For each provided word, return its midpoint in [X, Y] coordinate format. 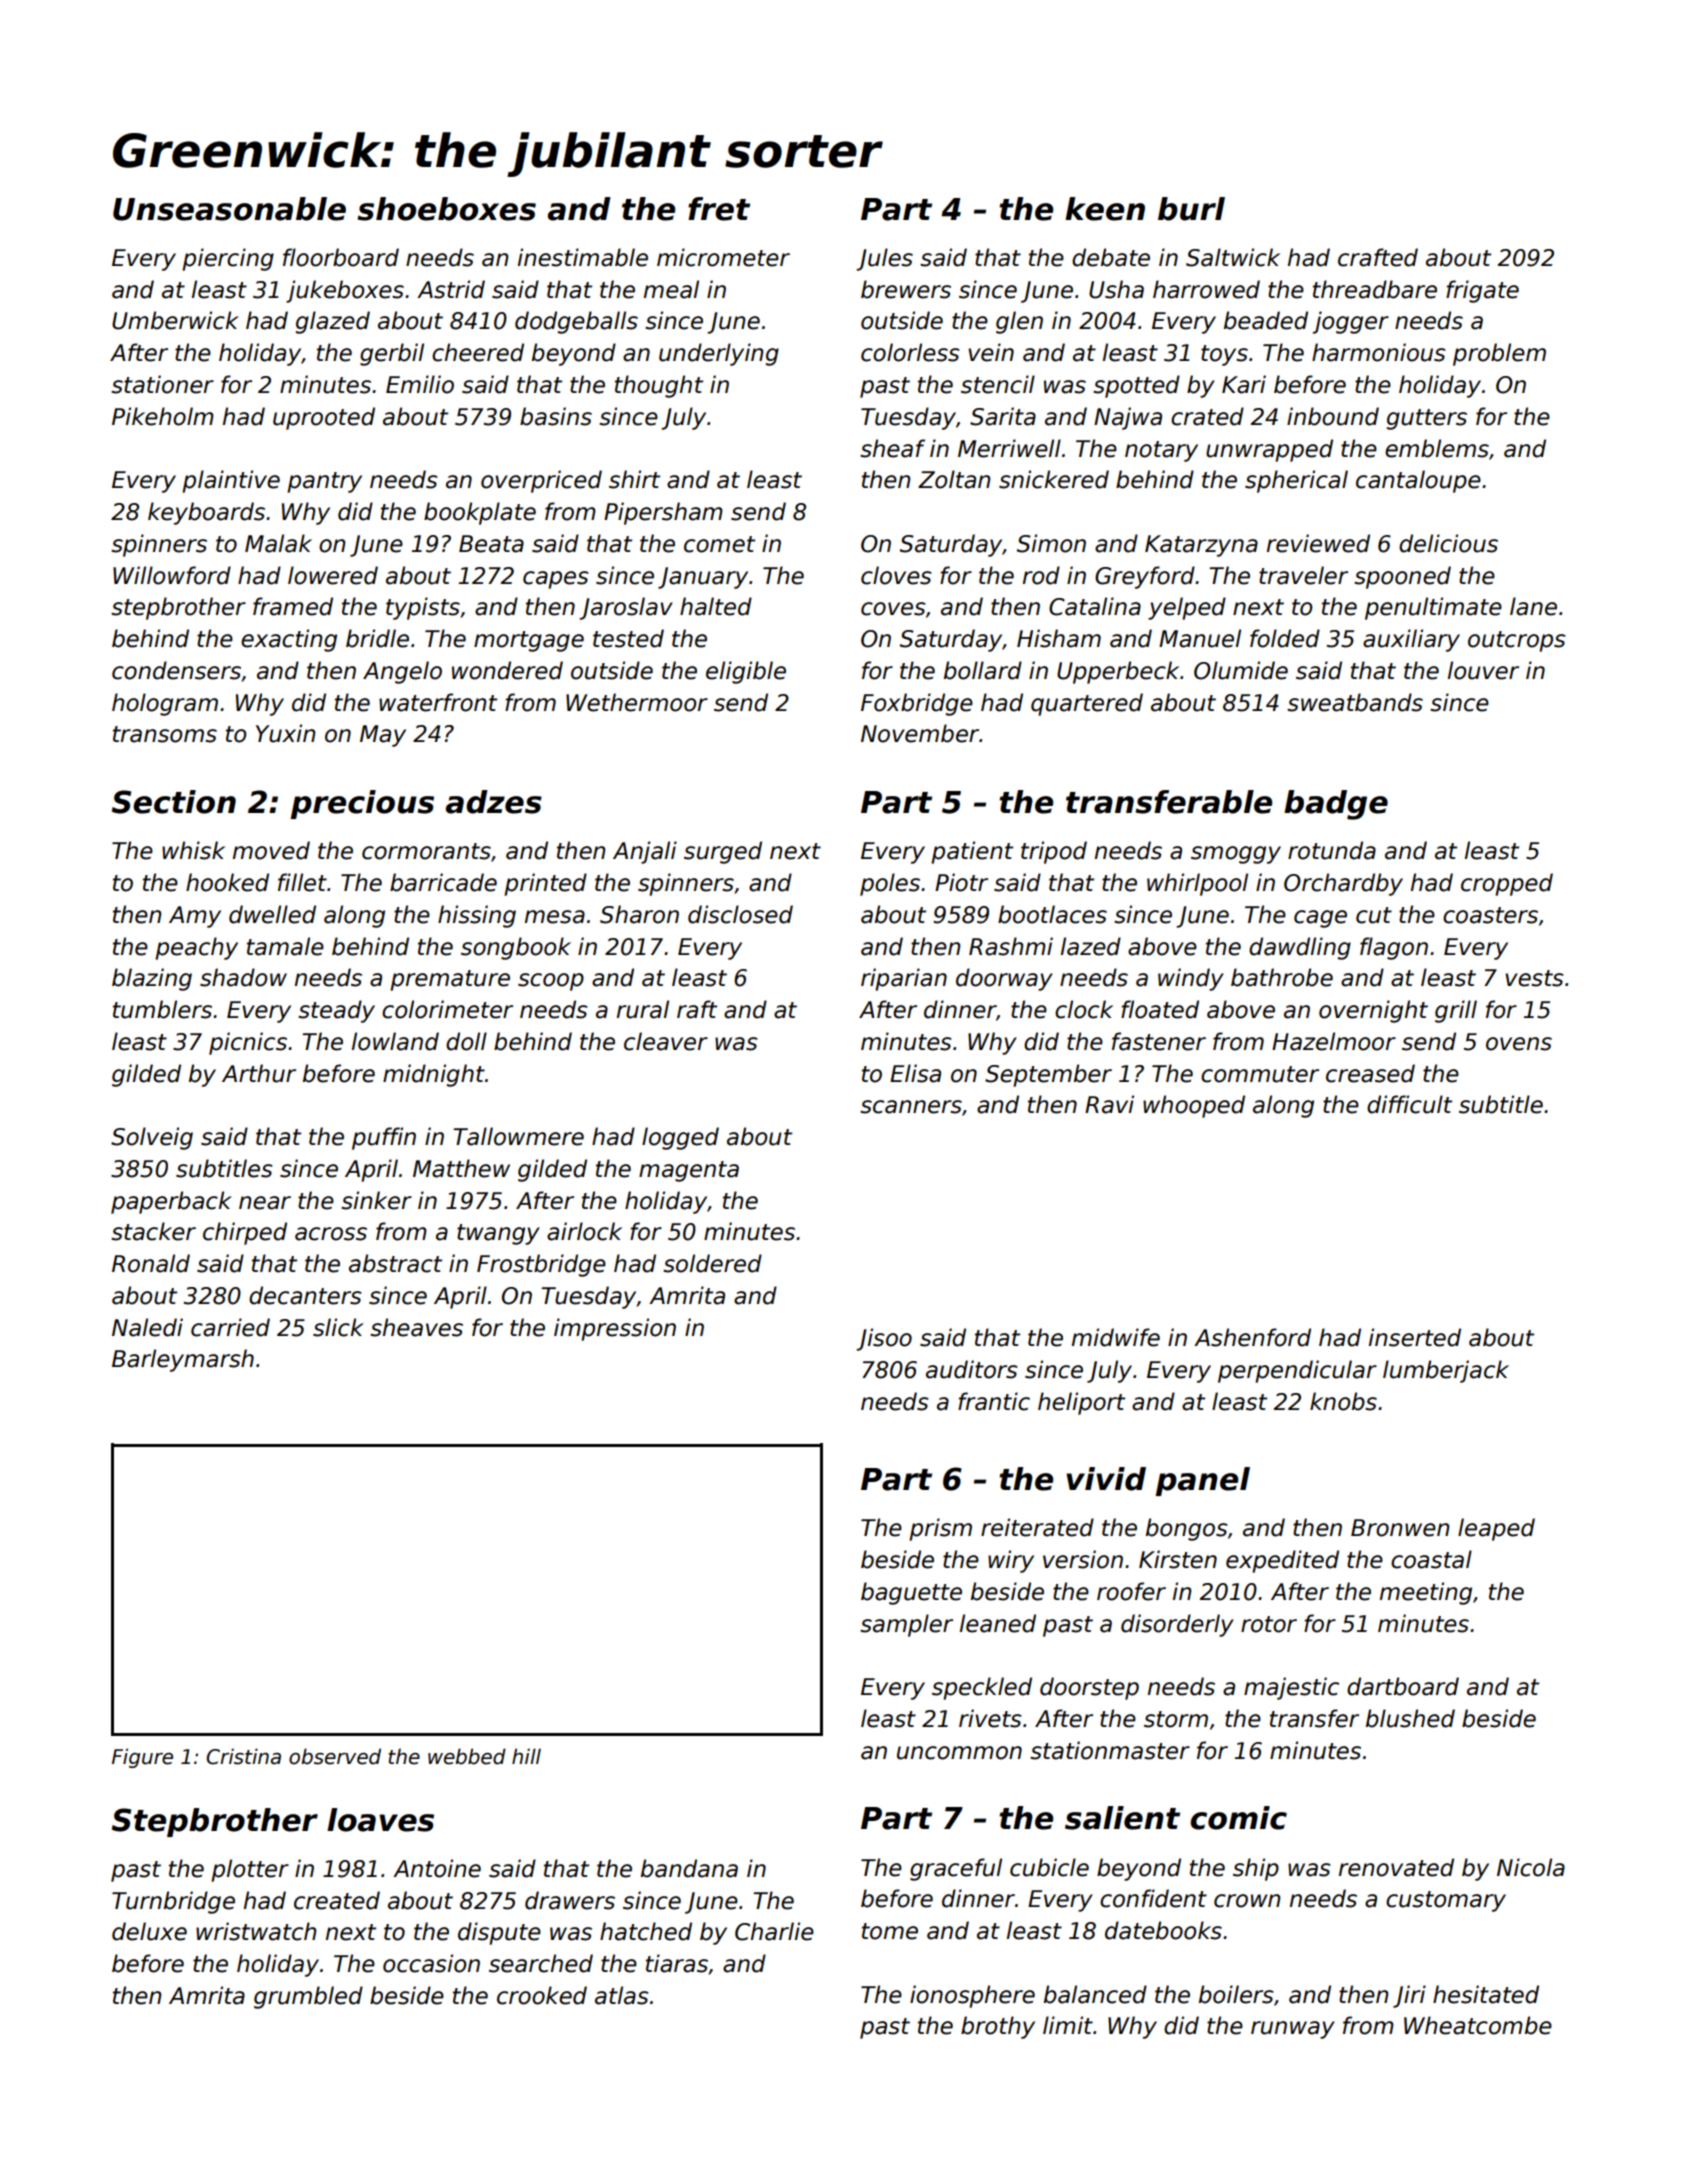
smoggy [1236, 855]
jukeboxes [345, 291]
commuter [1260, 1074]
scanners [911, 1107]
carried [230, 1327]
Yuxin [285, 733]
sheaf [892, 448]
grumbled [308, 1997]
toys [1224, 355]
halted [716, 606]
